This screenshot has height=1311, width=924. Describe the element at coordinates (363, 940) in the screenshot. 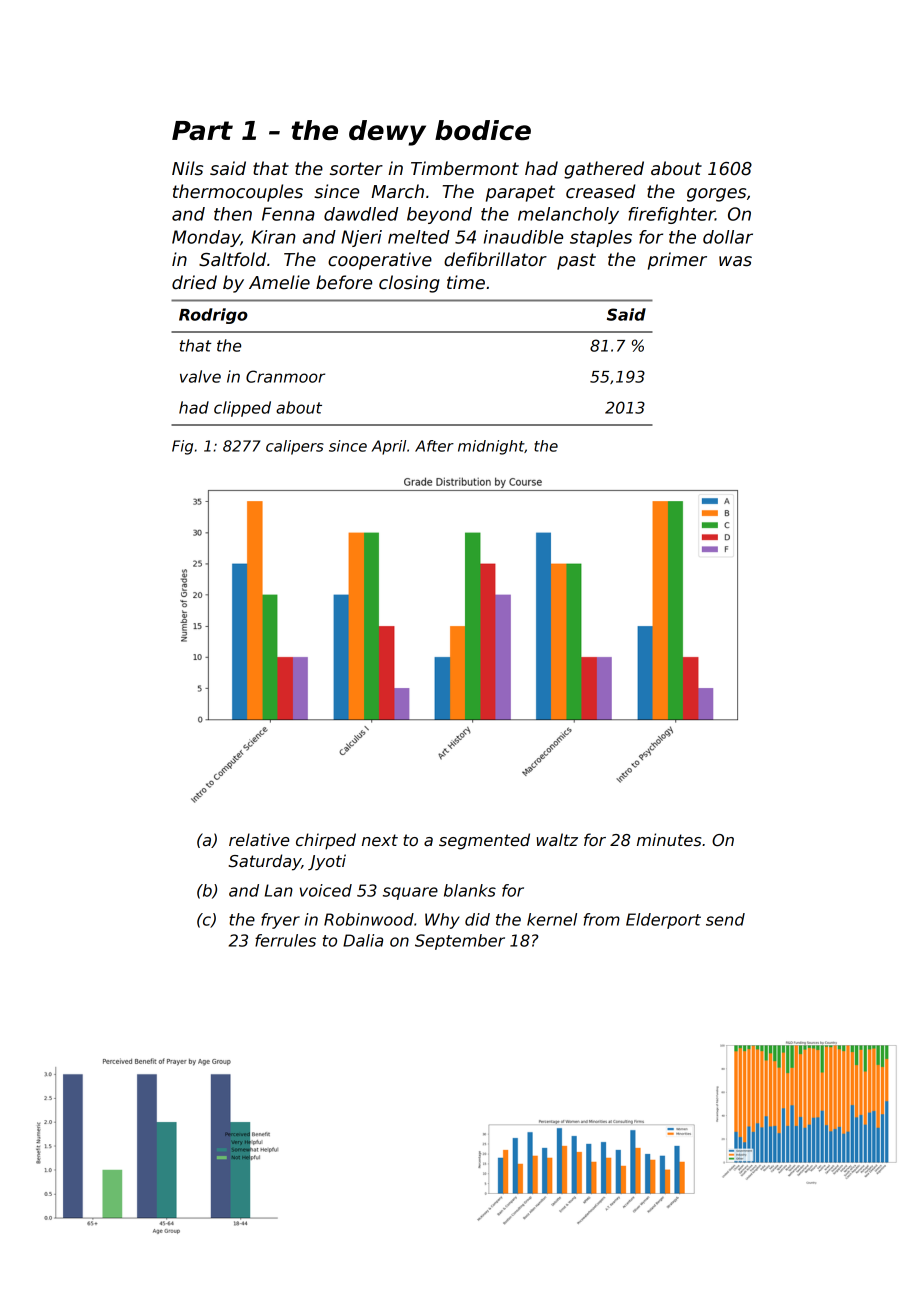

I see `Dalia` at that location.
